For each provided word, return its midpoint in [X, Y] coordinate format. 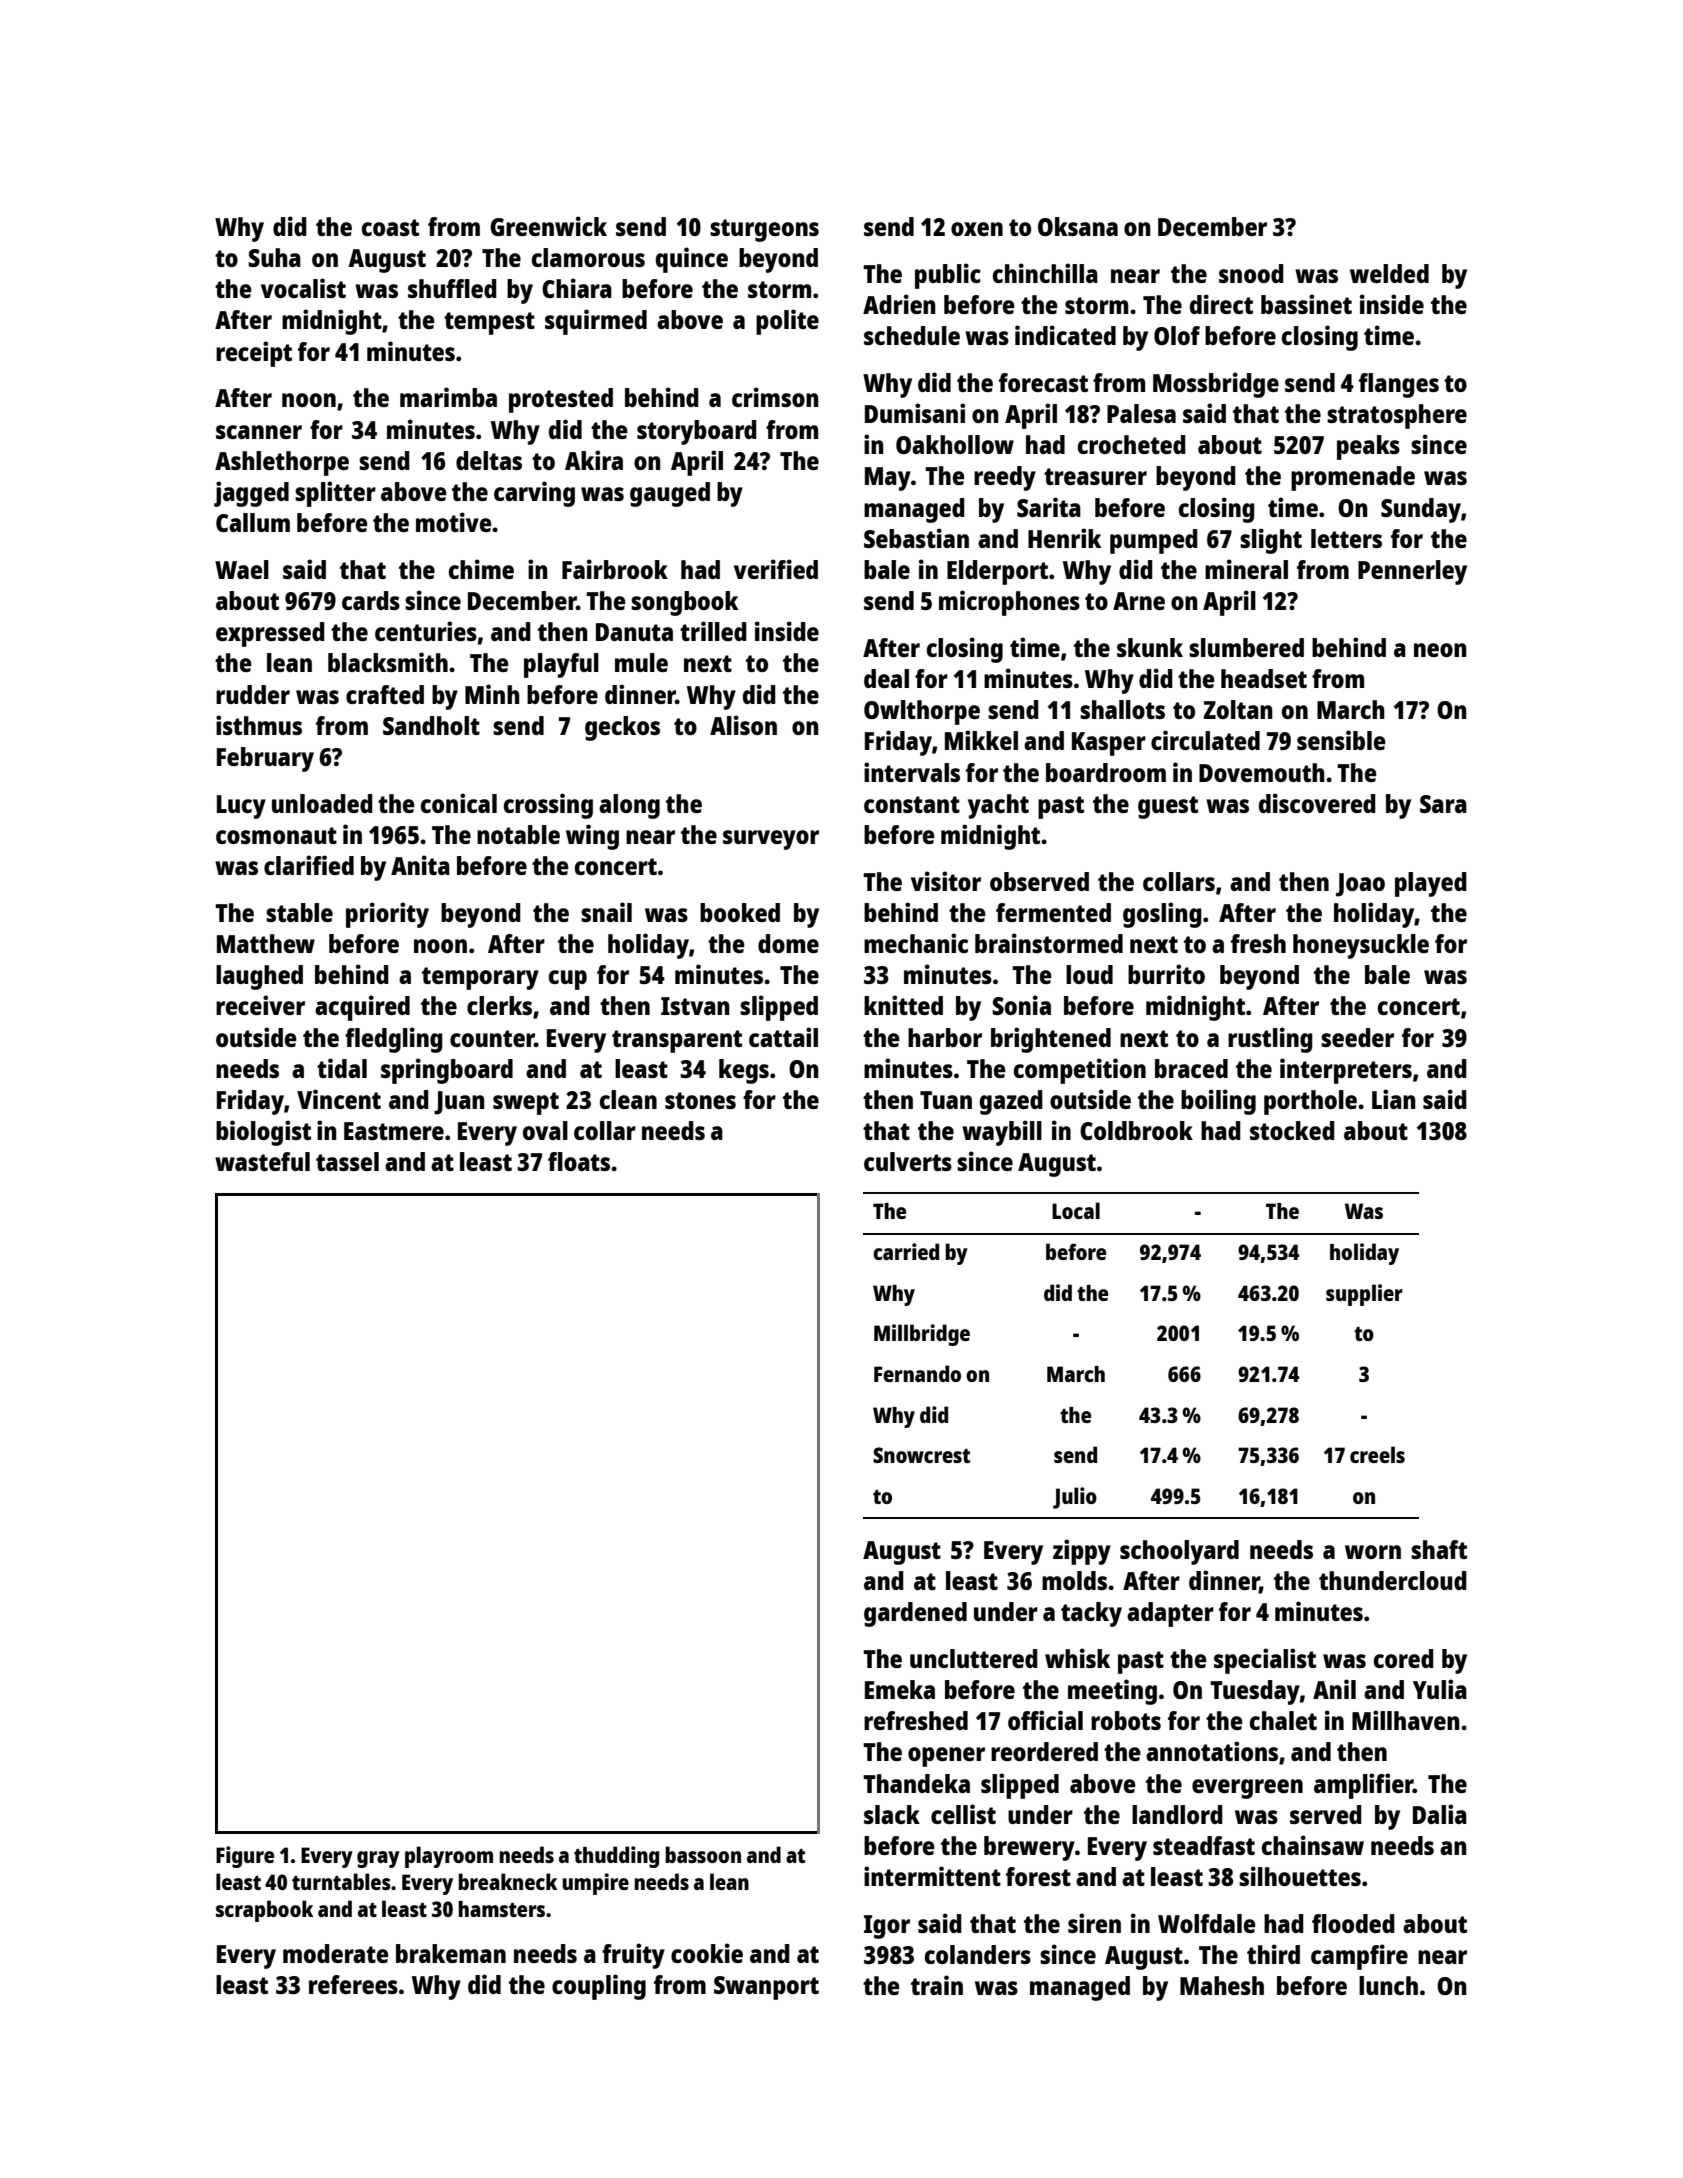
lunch [1388, 1985]
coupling [599, 1987]
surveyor [771, 840]
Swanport [766, 1988]
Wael [242, 569]
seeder [1357, 1037]
